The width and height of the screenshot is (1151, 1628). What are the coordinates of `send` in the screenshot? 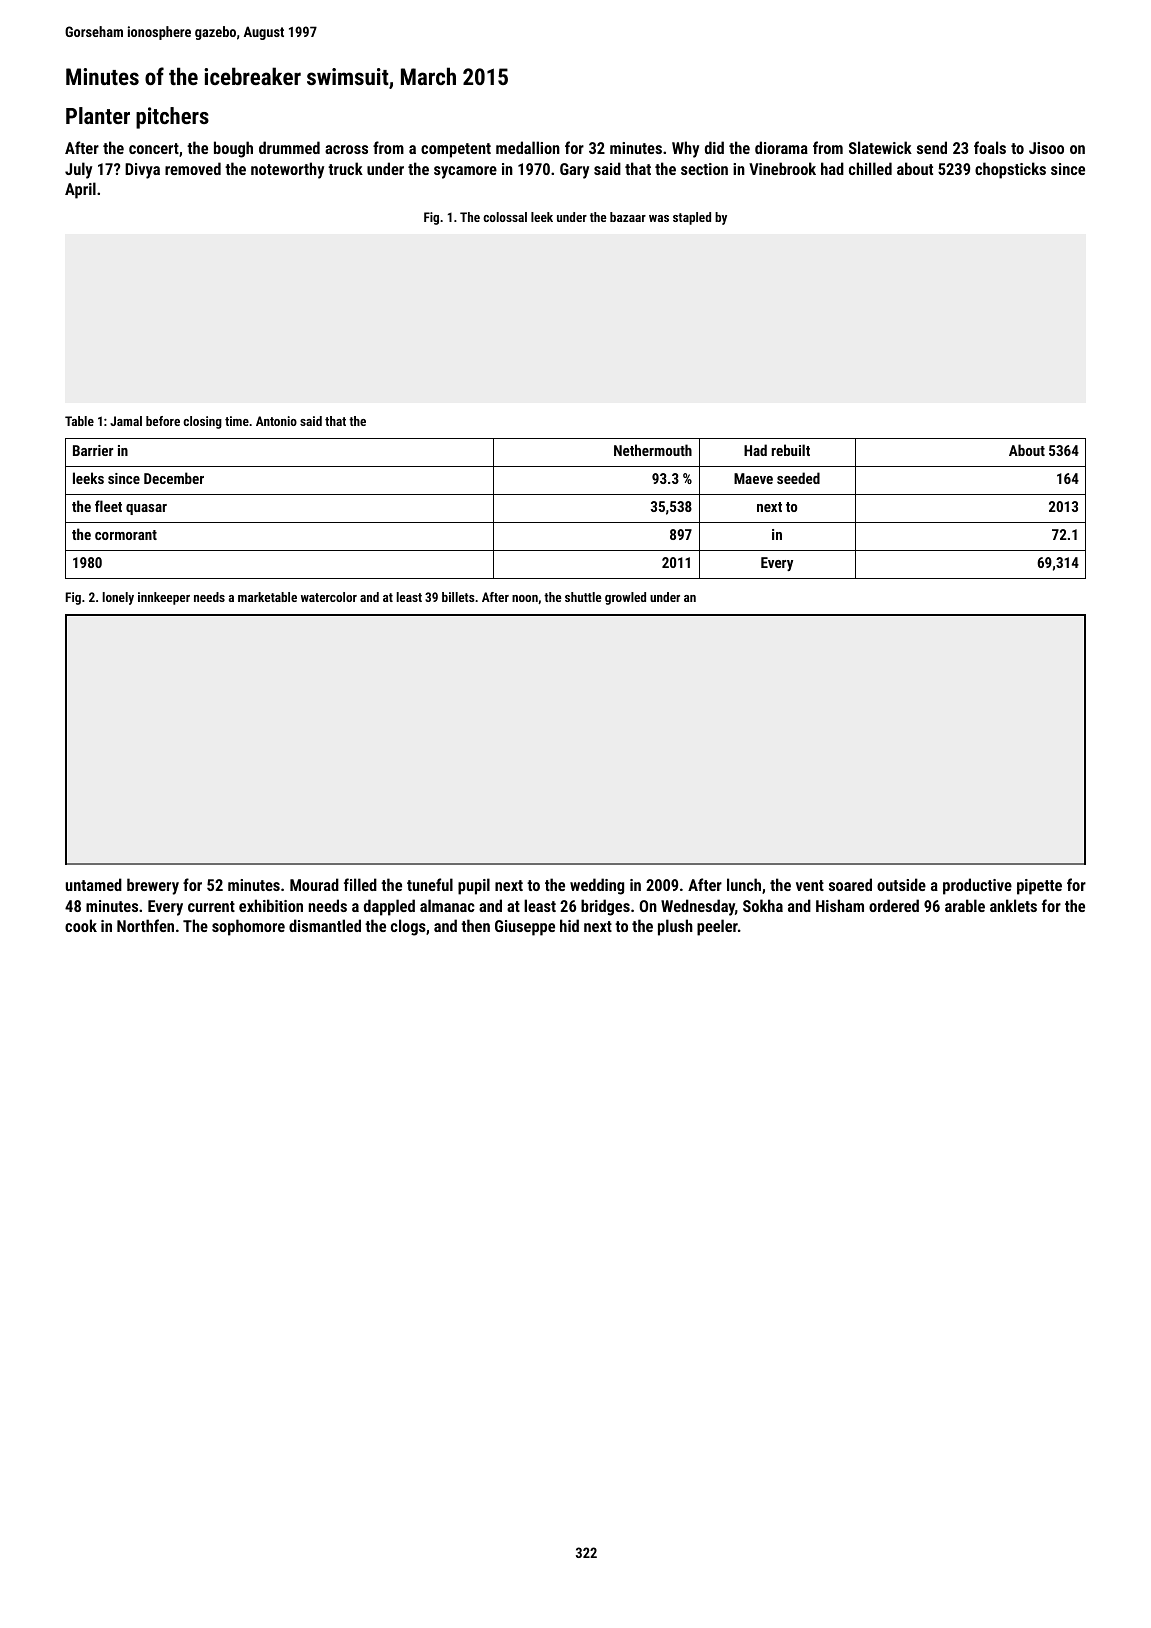 It's located at (932, 147).
